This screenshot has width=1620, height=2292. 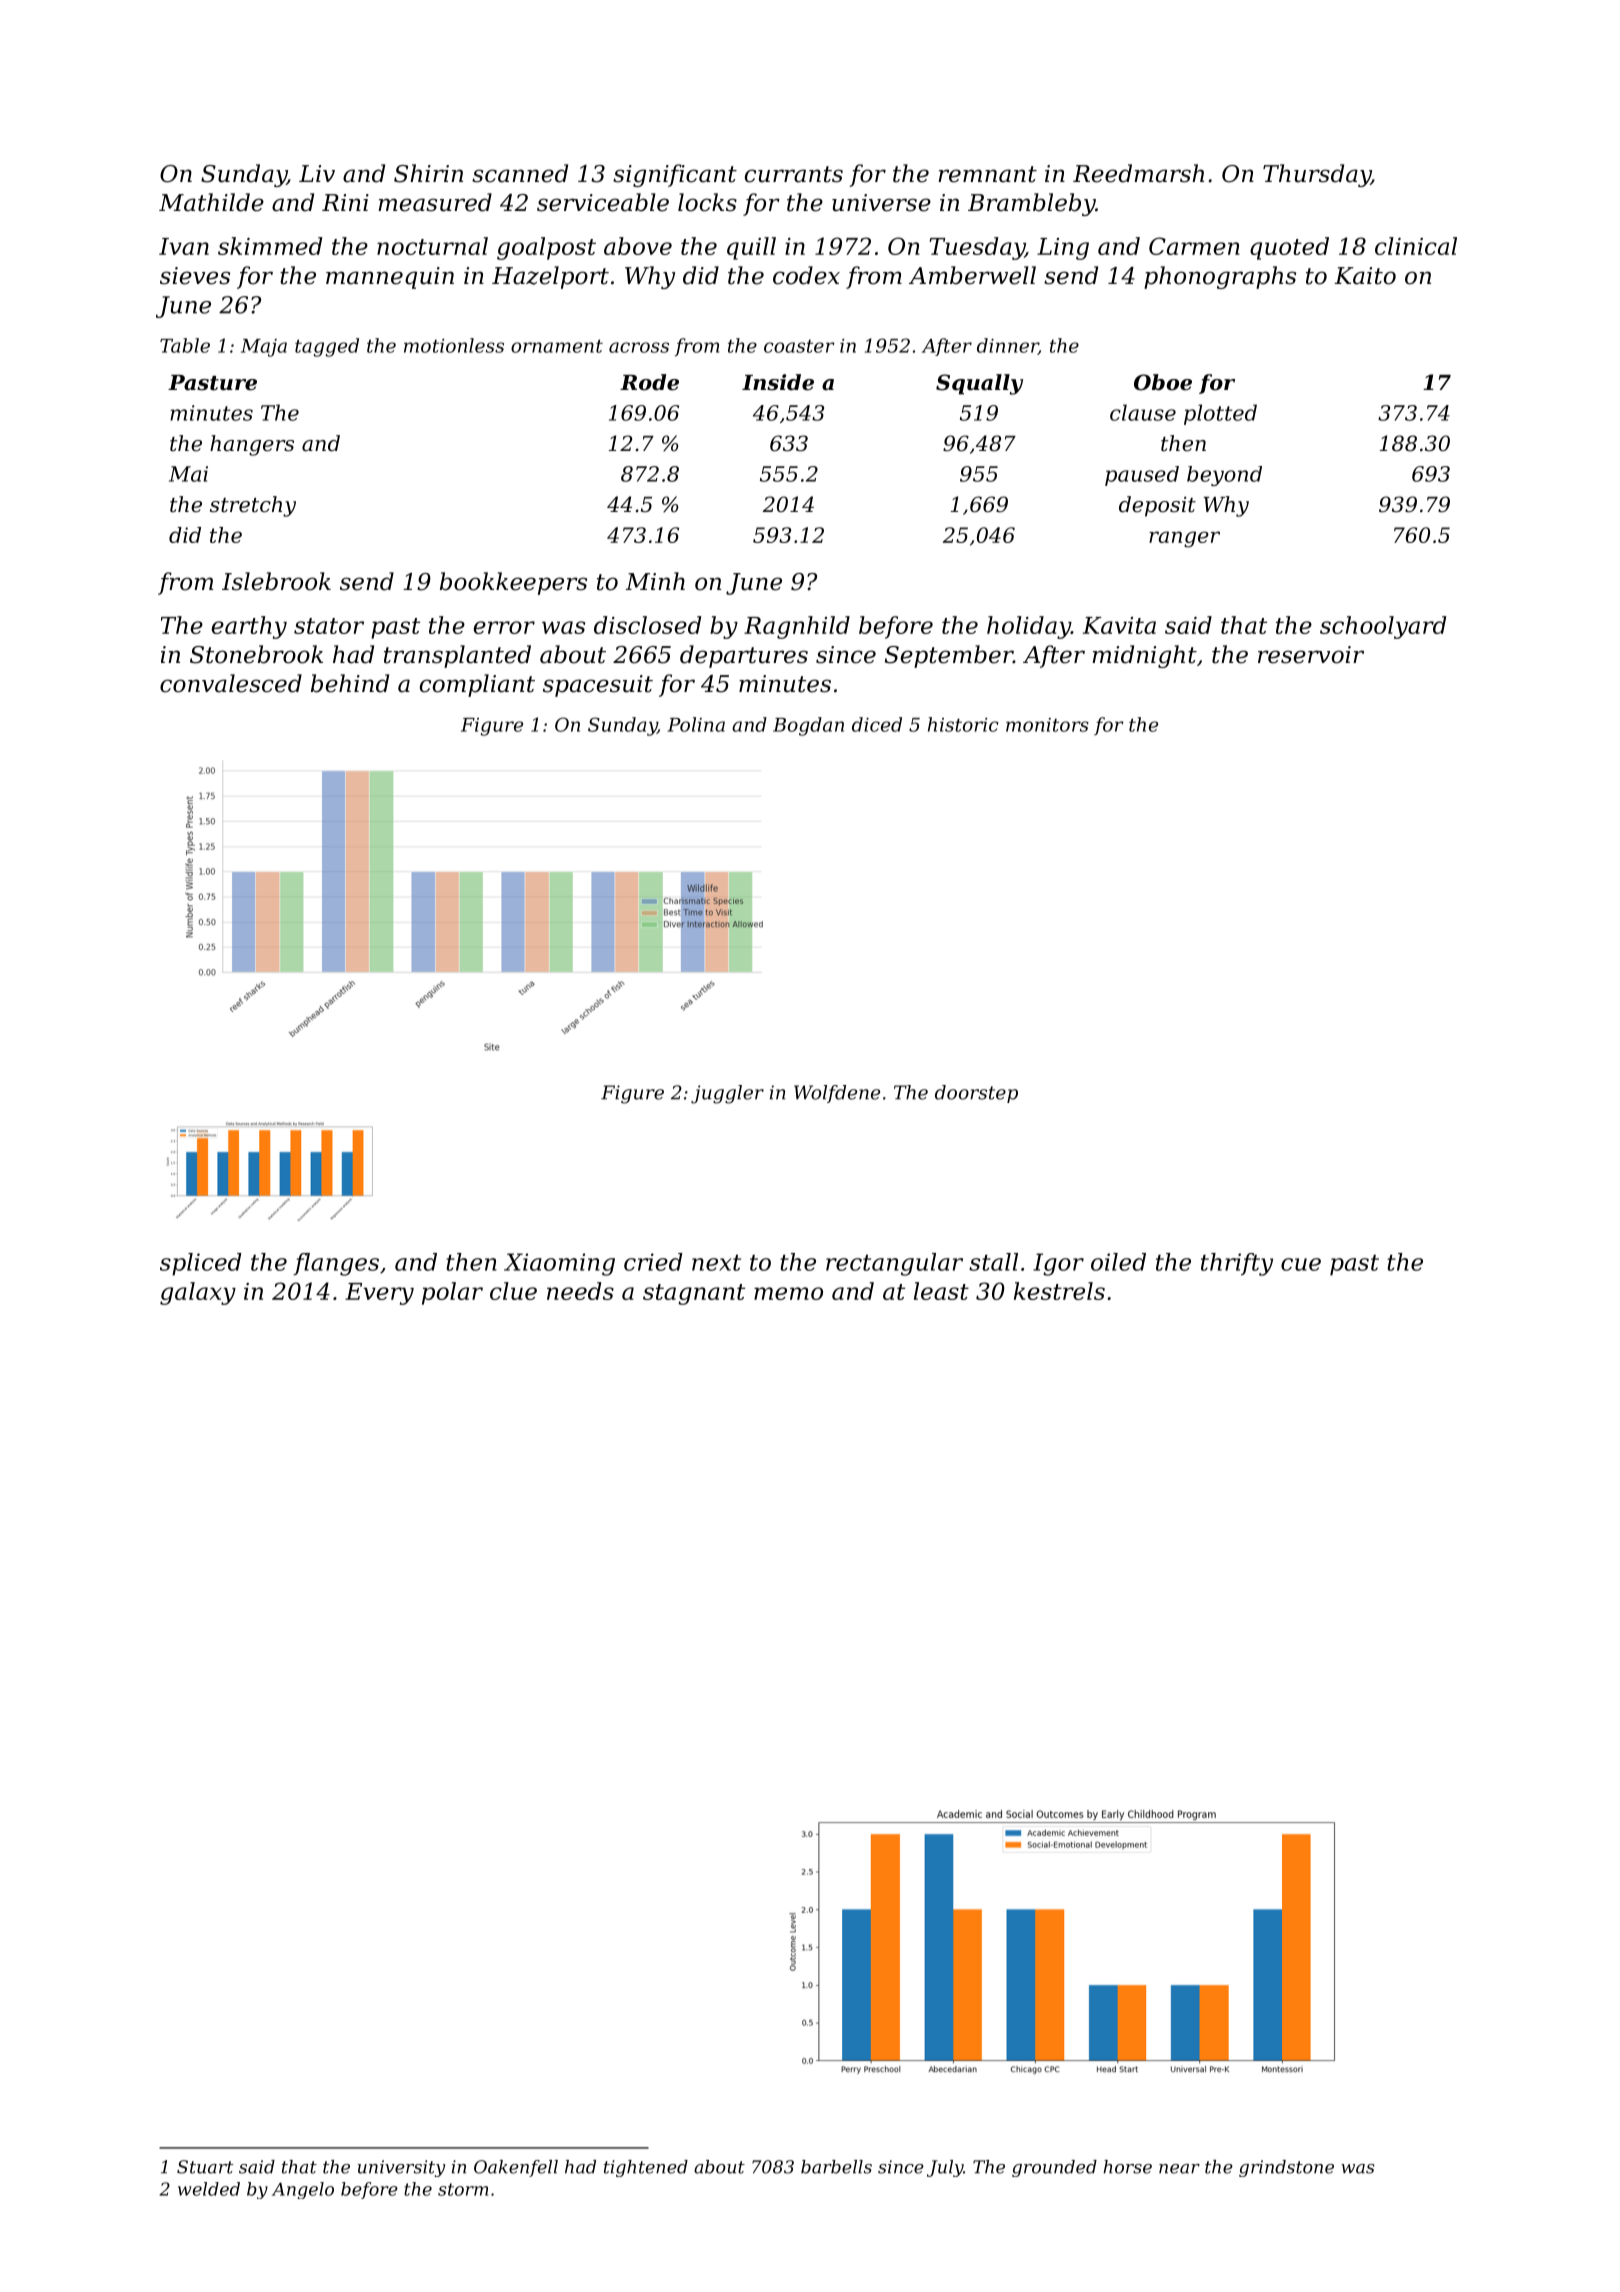 I want to click on thrifty, so click(x=1237, y=1264).
